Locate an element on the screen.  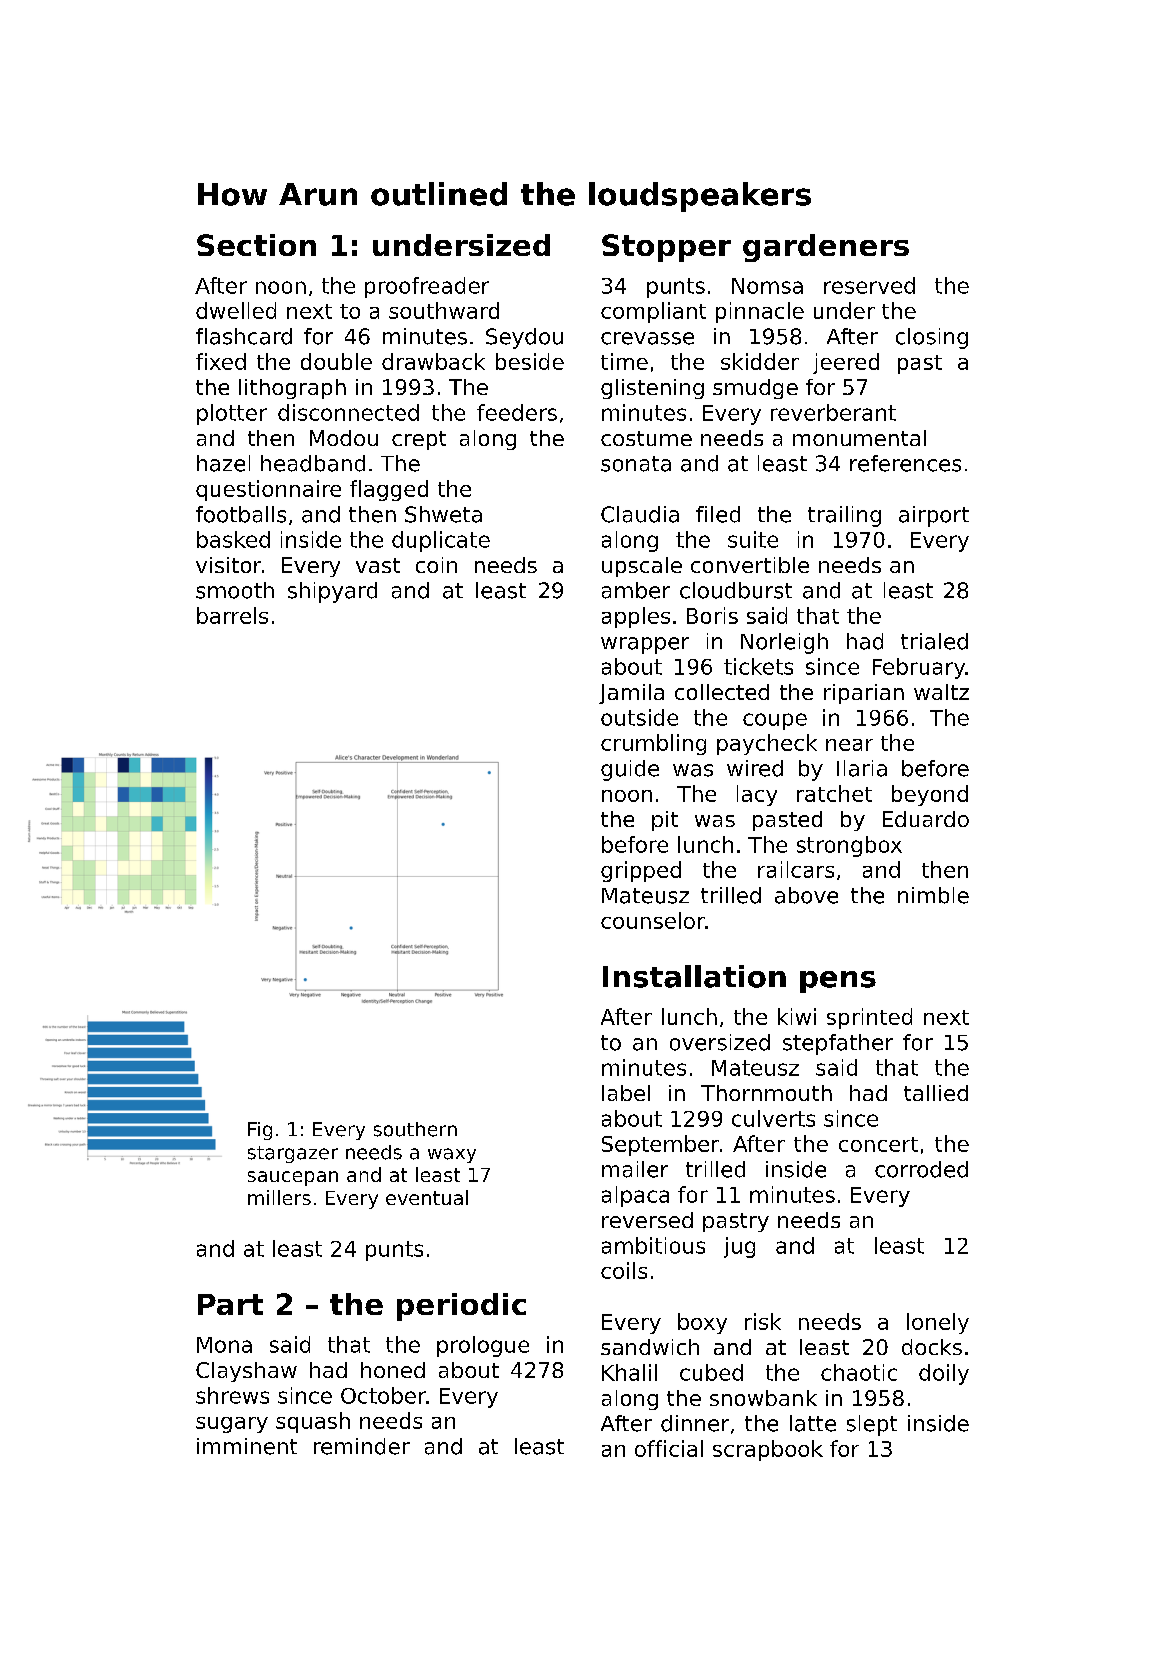
corroded is located at coordinates (921, 1169).
